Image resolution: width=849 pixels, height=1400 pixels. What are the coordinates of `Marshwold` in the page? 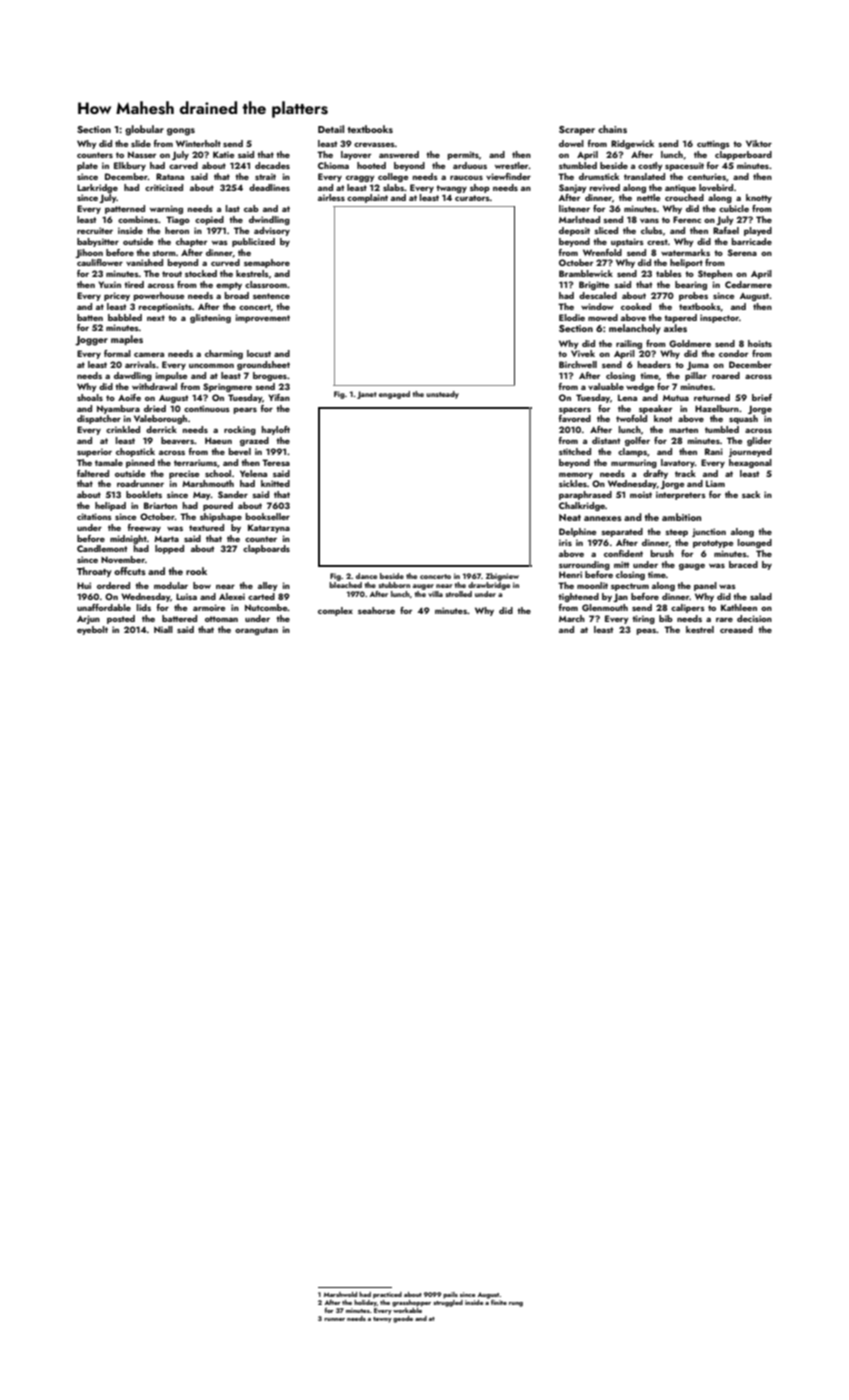 It's located at (340, 1294).
